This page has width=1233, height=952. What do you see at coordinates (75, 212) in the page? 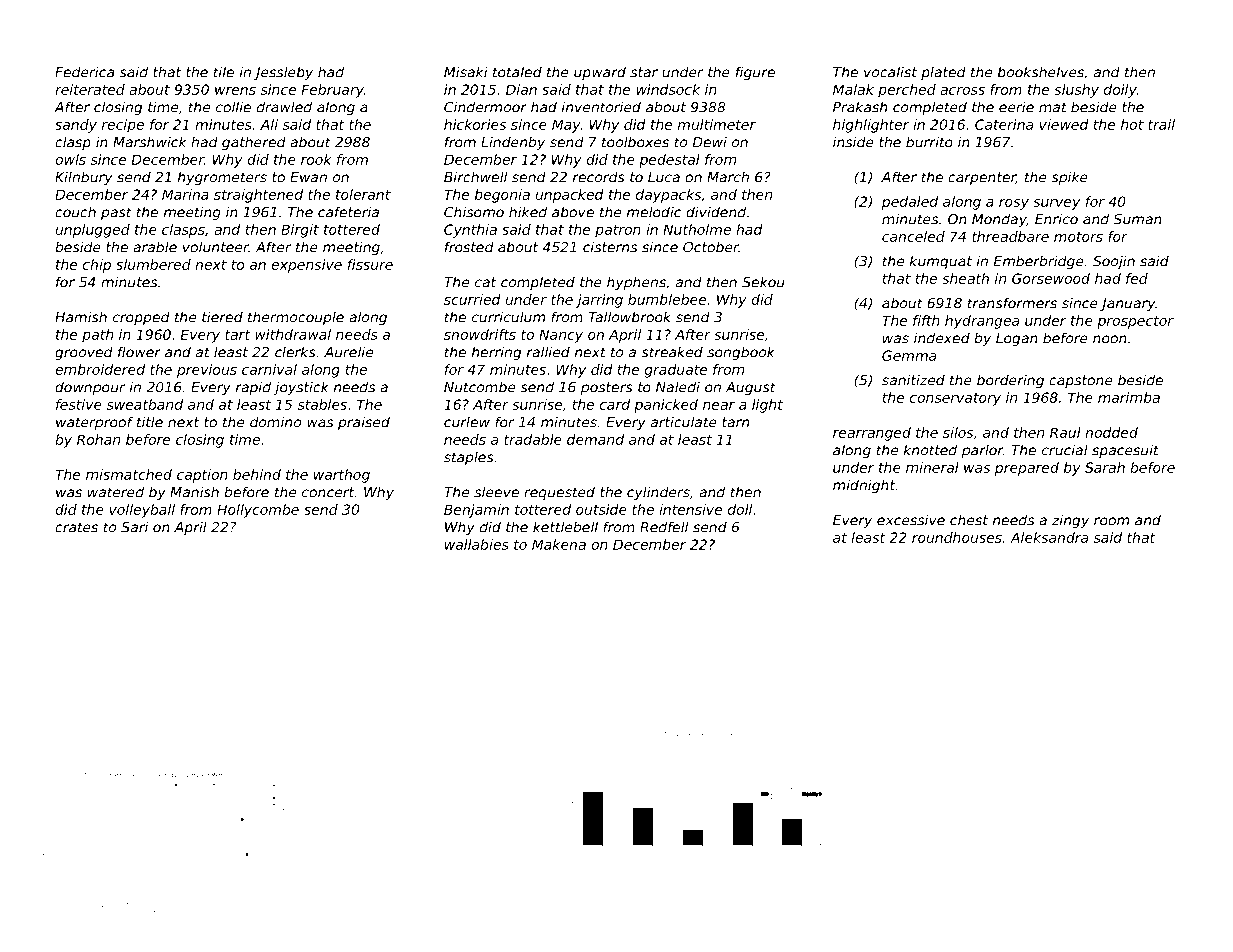
I see `couch` at bounding box center [75, 212].
